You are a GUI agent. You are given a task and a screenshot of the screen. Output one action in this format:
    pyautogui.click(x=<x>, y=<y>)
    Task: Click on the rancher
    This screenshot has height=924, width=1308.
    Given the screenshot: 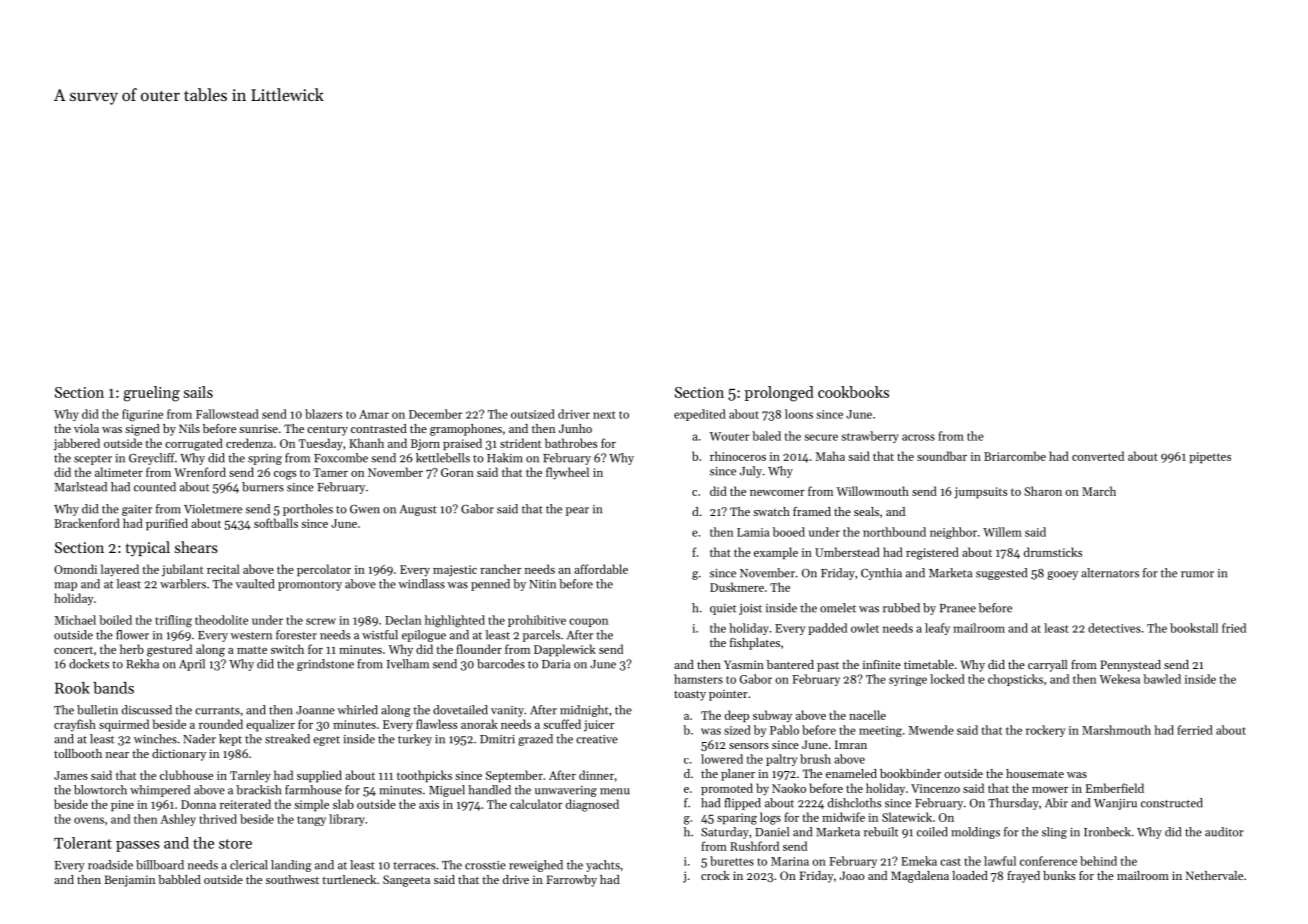 What is the action you would take?
    pyautogui.click(x=500, y=569)
